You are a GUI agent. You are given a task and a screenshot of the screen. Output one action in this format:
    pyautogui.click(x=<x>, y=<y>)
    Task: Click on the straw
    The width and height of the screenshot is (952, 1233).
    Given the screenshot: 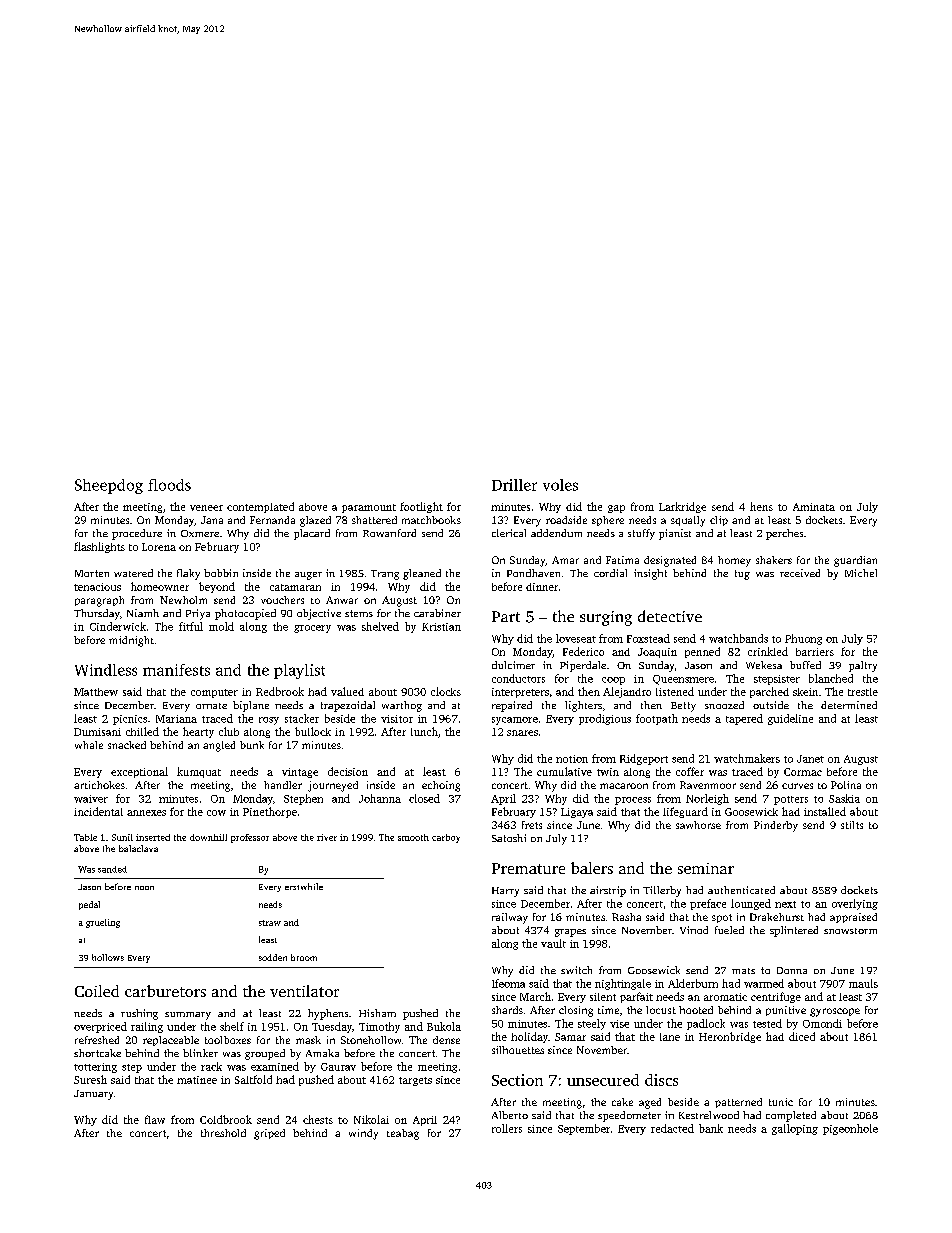 What is the action you would take?
    pyautogui.click(x=270, y=923)
